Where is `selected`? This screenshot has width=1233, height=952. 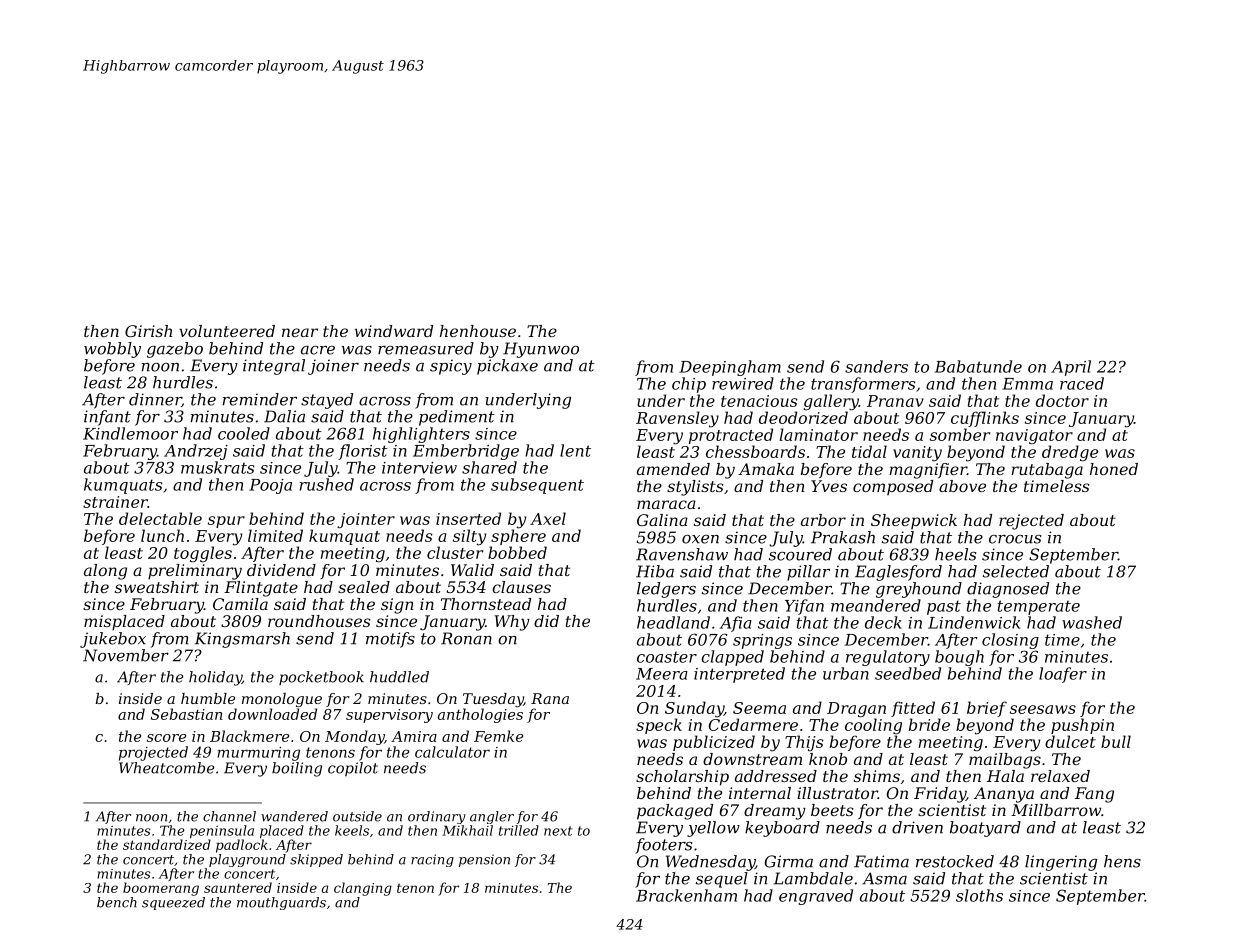 selected is located at coordinates (1016, 571).
